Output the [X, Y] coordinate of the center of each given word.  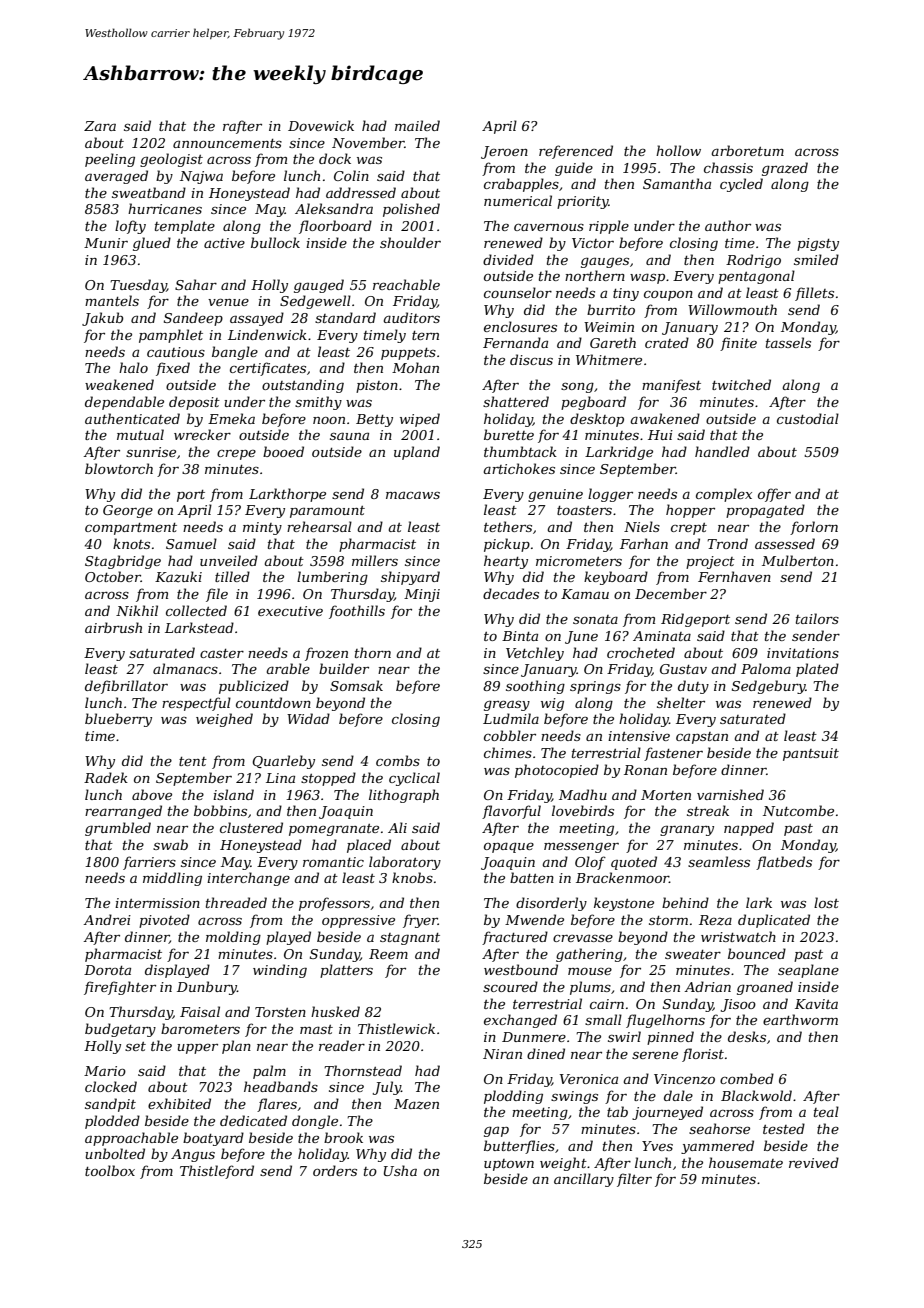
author [728, 225]
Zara [100, 126]
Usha [400, 1170]
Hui [660, 435]
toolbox [110, 1170]
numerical [518, 200]
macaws [413, 495]
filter [634, 1180]
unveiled [229, 560]
